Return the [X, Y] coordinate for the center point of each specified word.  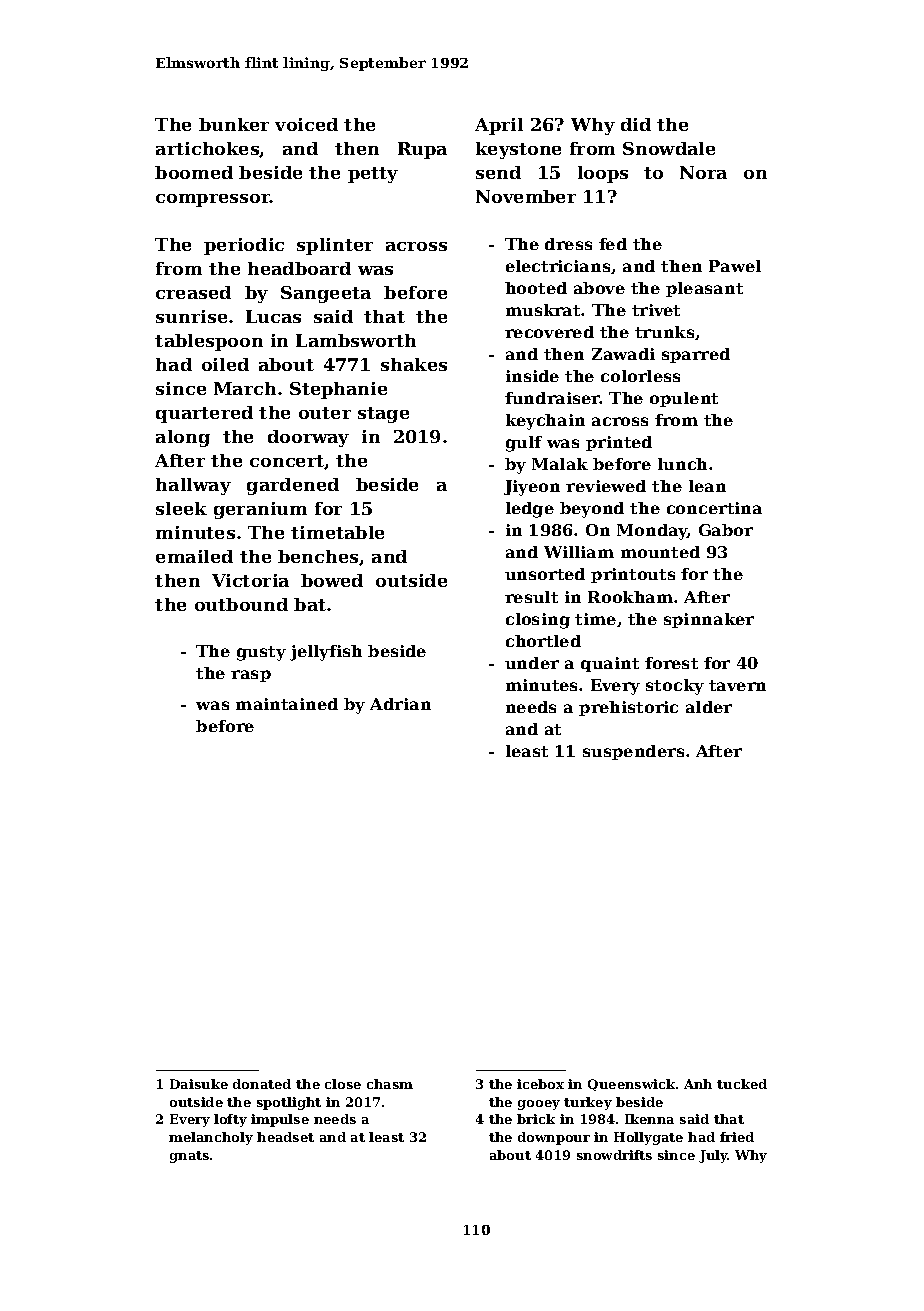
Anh [698, 1084]
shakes [414, 364]
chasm [390, 1084]
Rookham [630, 597]
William [579, 552]
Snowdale [669, 148]
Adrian [400, 704]
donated [262, 1084]
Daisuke [199, 1084]
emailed [194, 556]
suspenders [633, 752]
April [499, 126]
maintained [287, 704]
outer [325, 413]
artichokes [208, 149]
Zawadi [623, 354]
